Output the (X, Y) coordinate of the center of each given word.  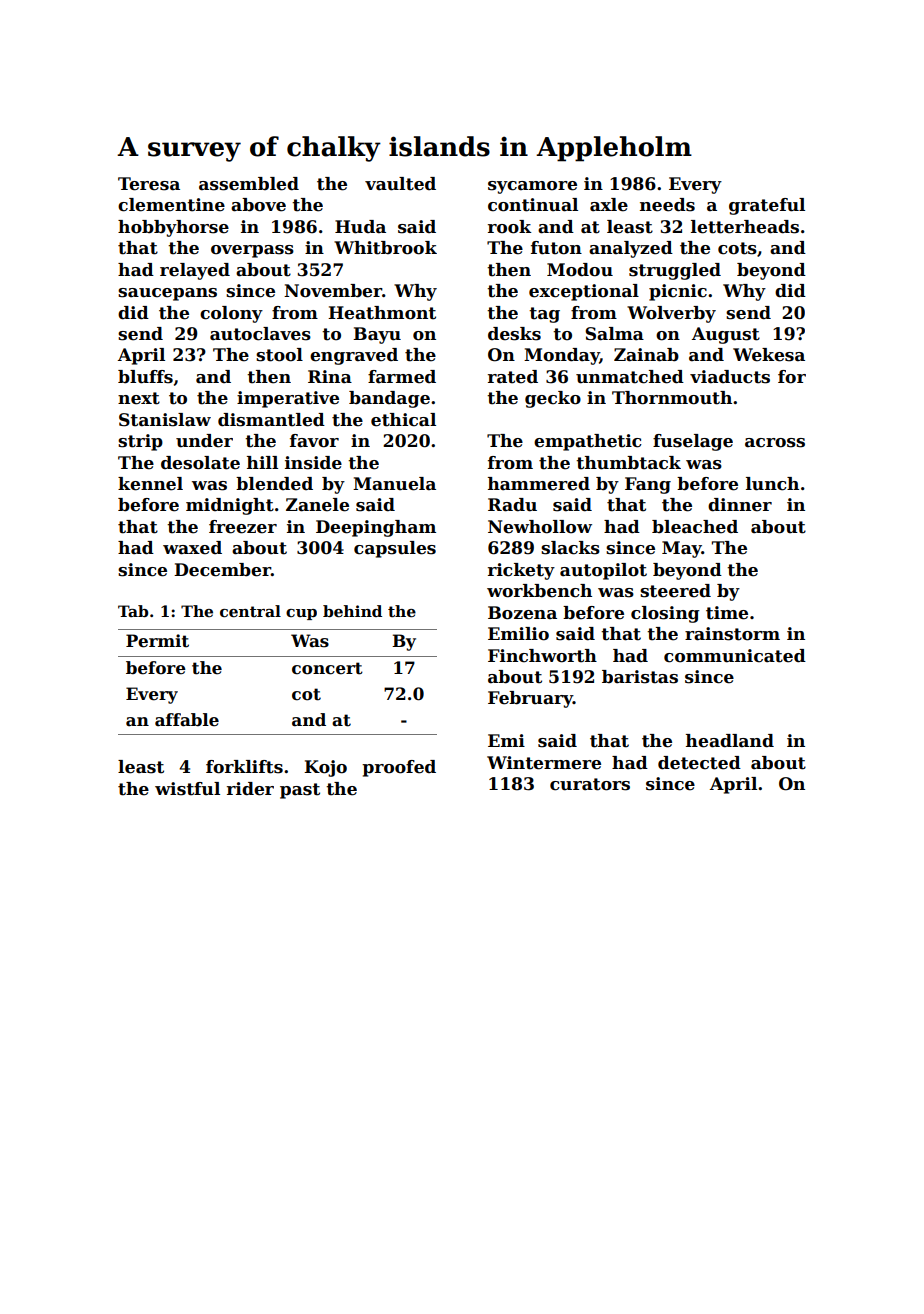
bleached (695, 527)
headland (730, 741)
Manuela (394, 484)
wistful (187, 789)
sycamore (532, 187)
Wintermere (544, 763)
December (222, 570)
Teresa (149, 184)
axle (609, 205)
